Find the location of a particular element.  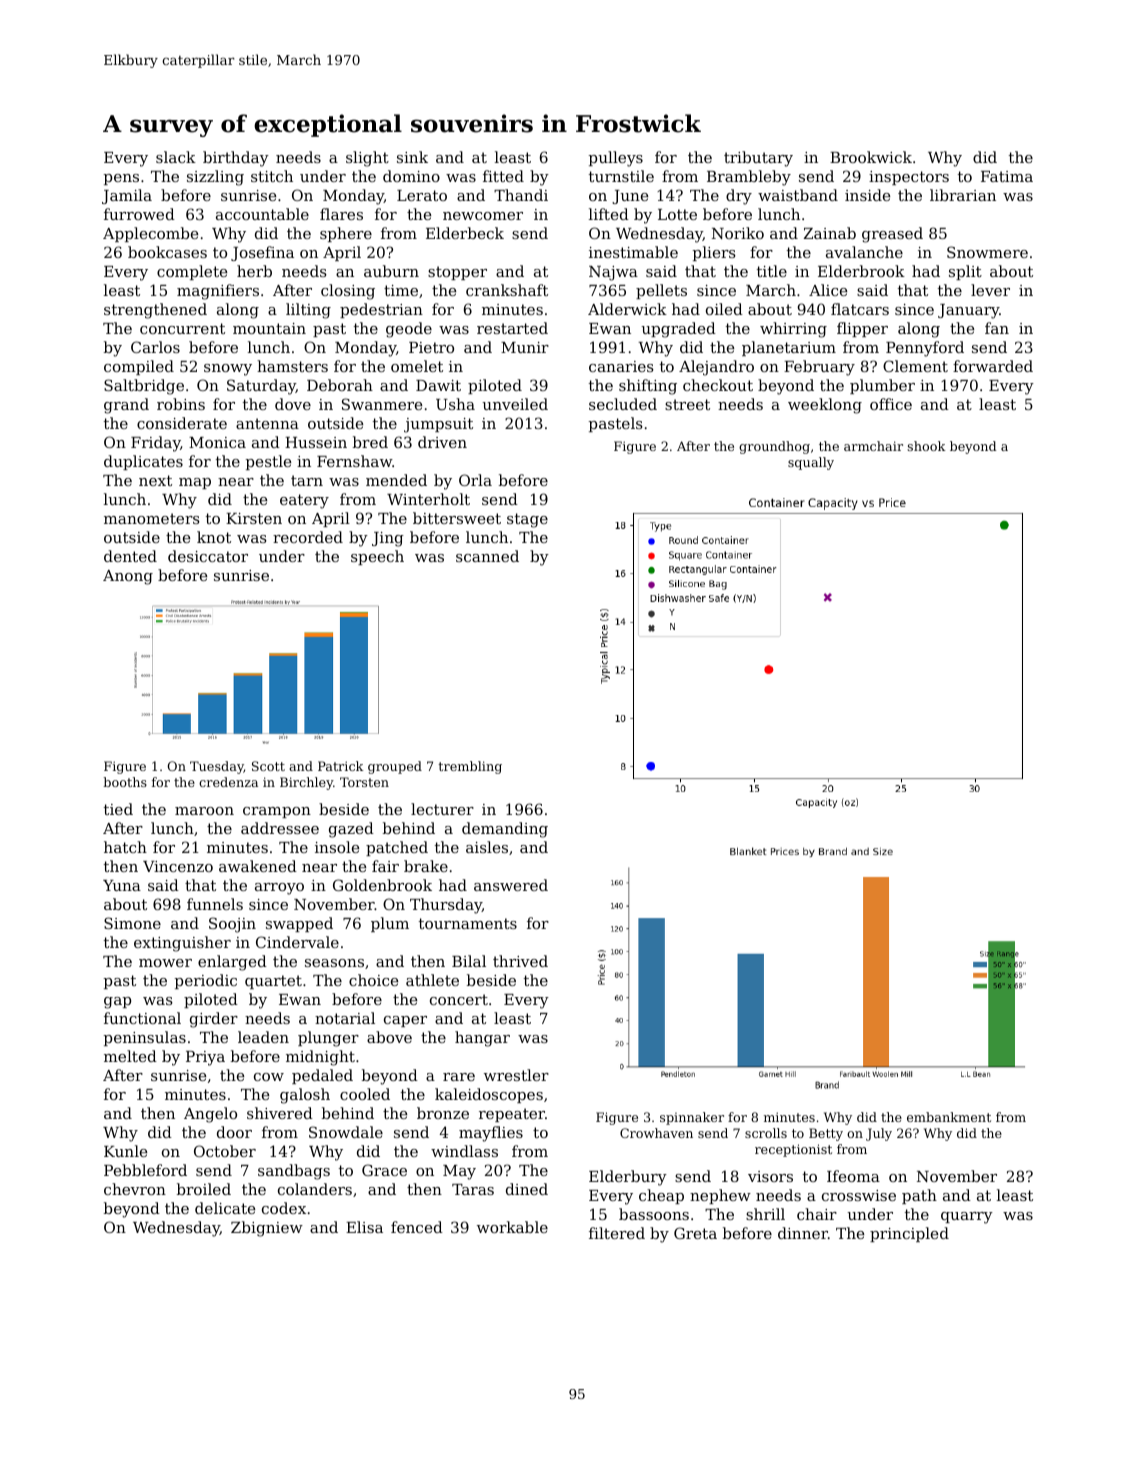

chevron is located at coordinates (135, 1189).
